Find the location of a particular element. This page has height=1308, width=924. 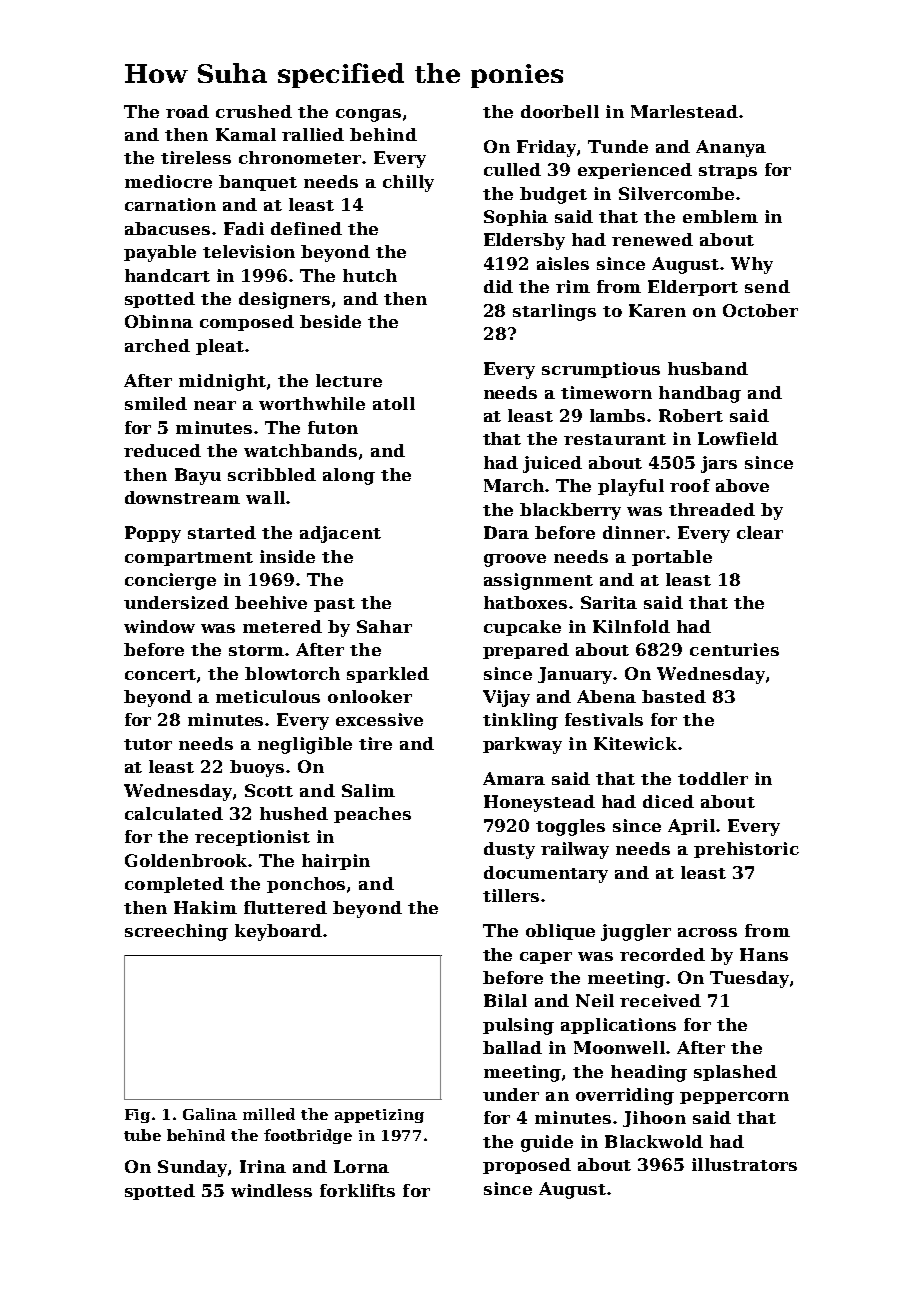

completed is located at coordinates (174, 885).
